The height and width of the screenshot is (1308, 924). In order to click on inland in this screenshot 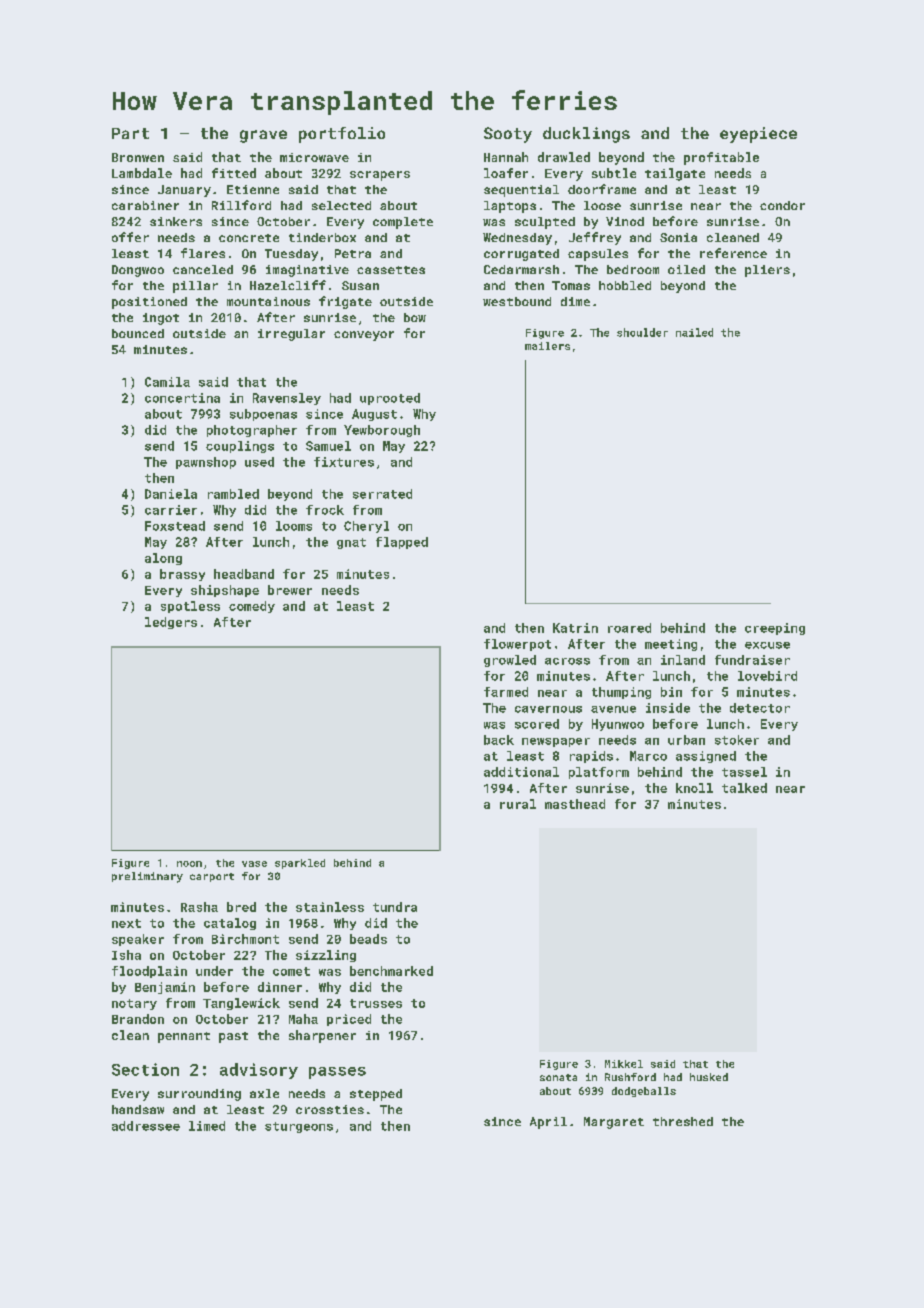, I will do `click(683, 660)`.
